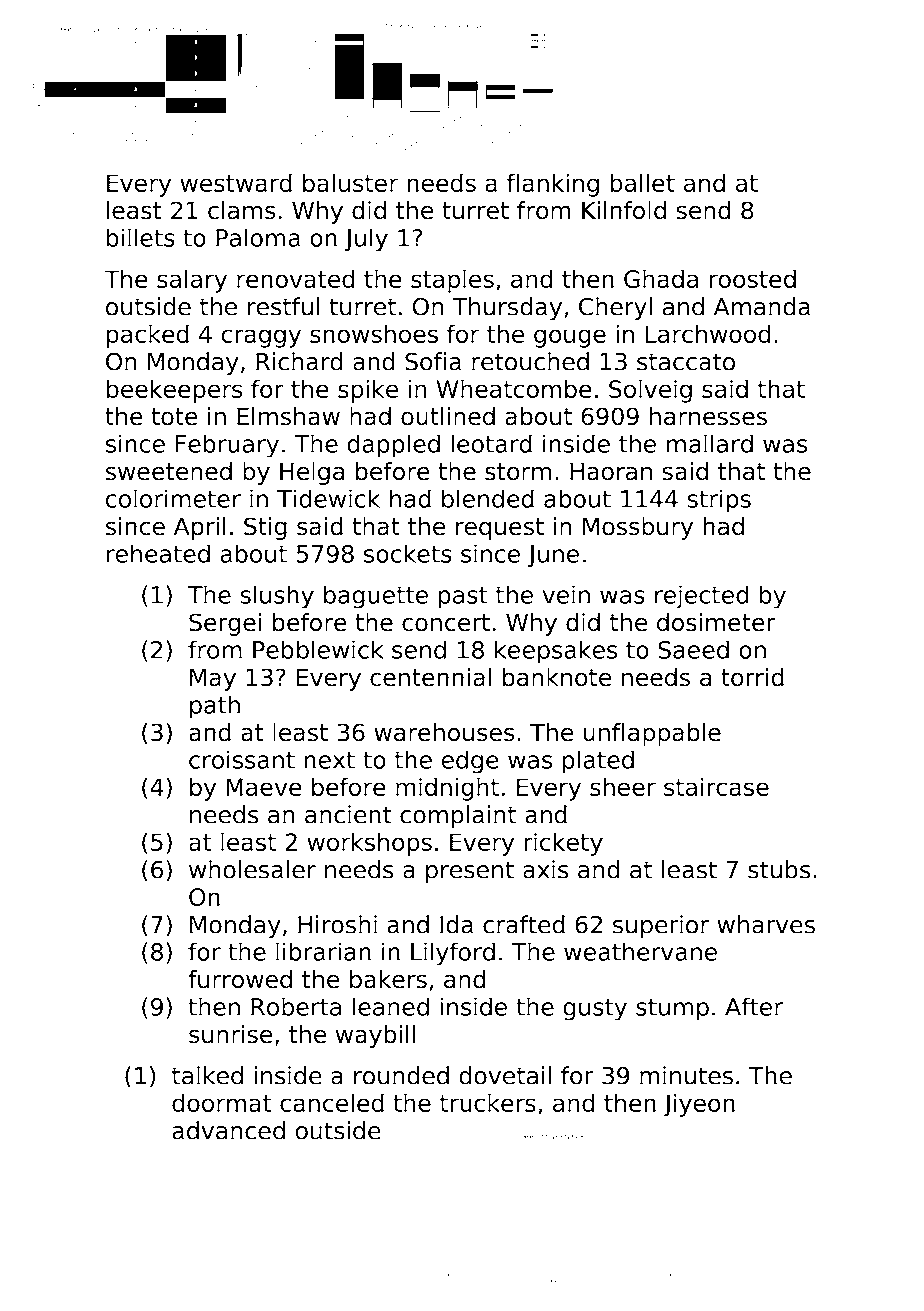 The width and height of the screenshot is (924, 1311). Describe the element at coordinates (350, 182) in the screenshot. I see `baluster` at that location.
